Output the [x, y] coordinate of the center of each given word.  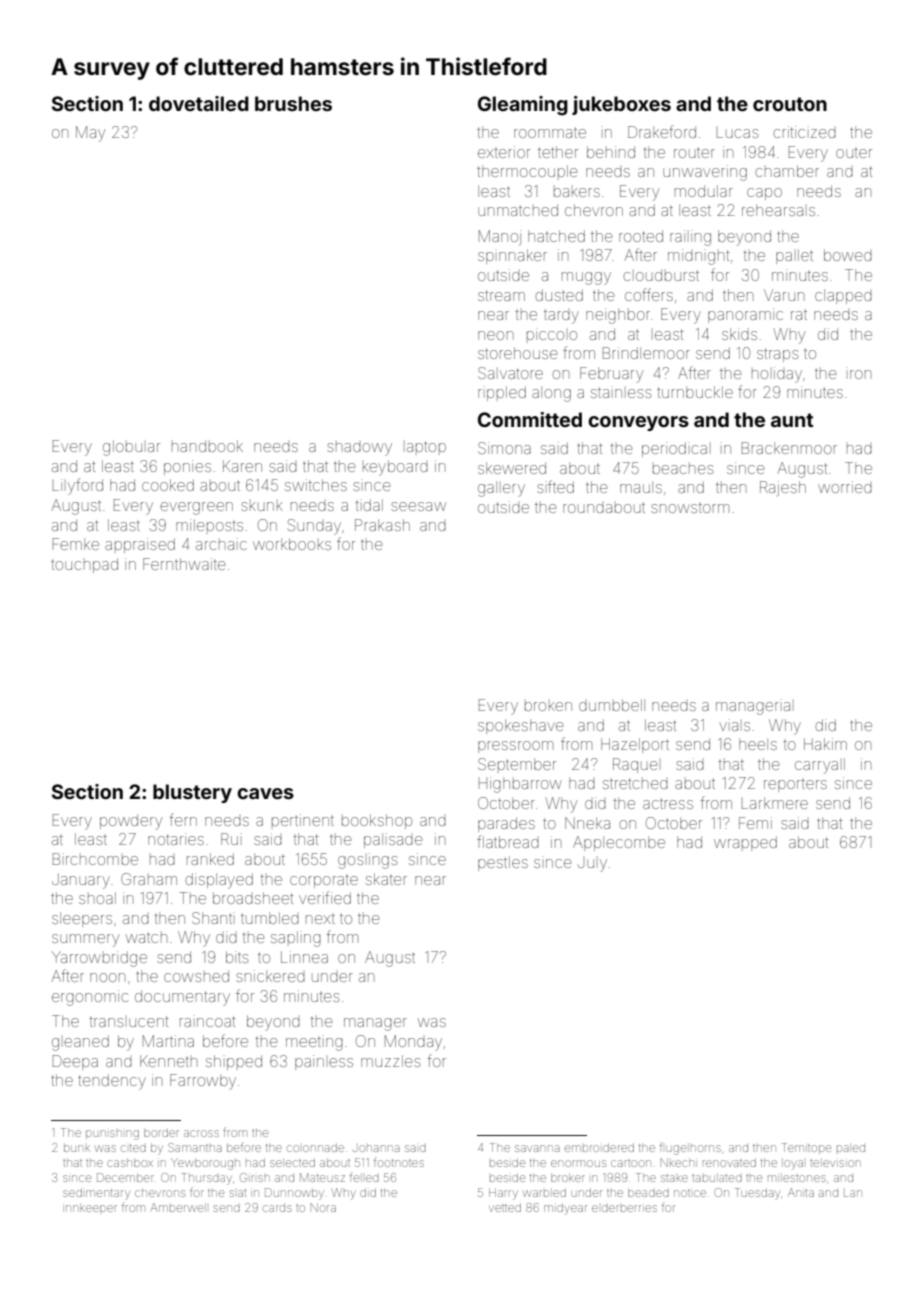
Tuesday [757, 1194]
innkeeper [91, 1208]
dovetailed [199, 103]
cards [277, 1208]
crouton [790, 104]
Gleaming [523, 106]
